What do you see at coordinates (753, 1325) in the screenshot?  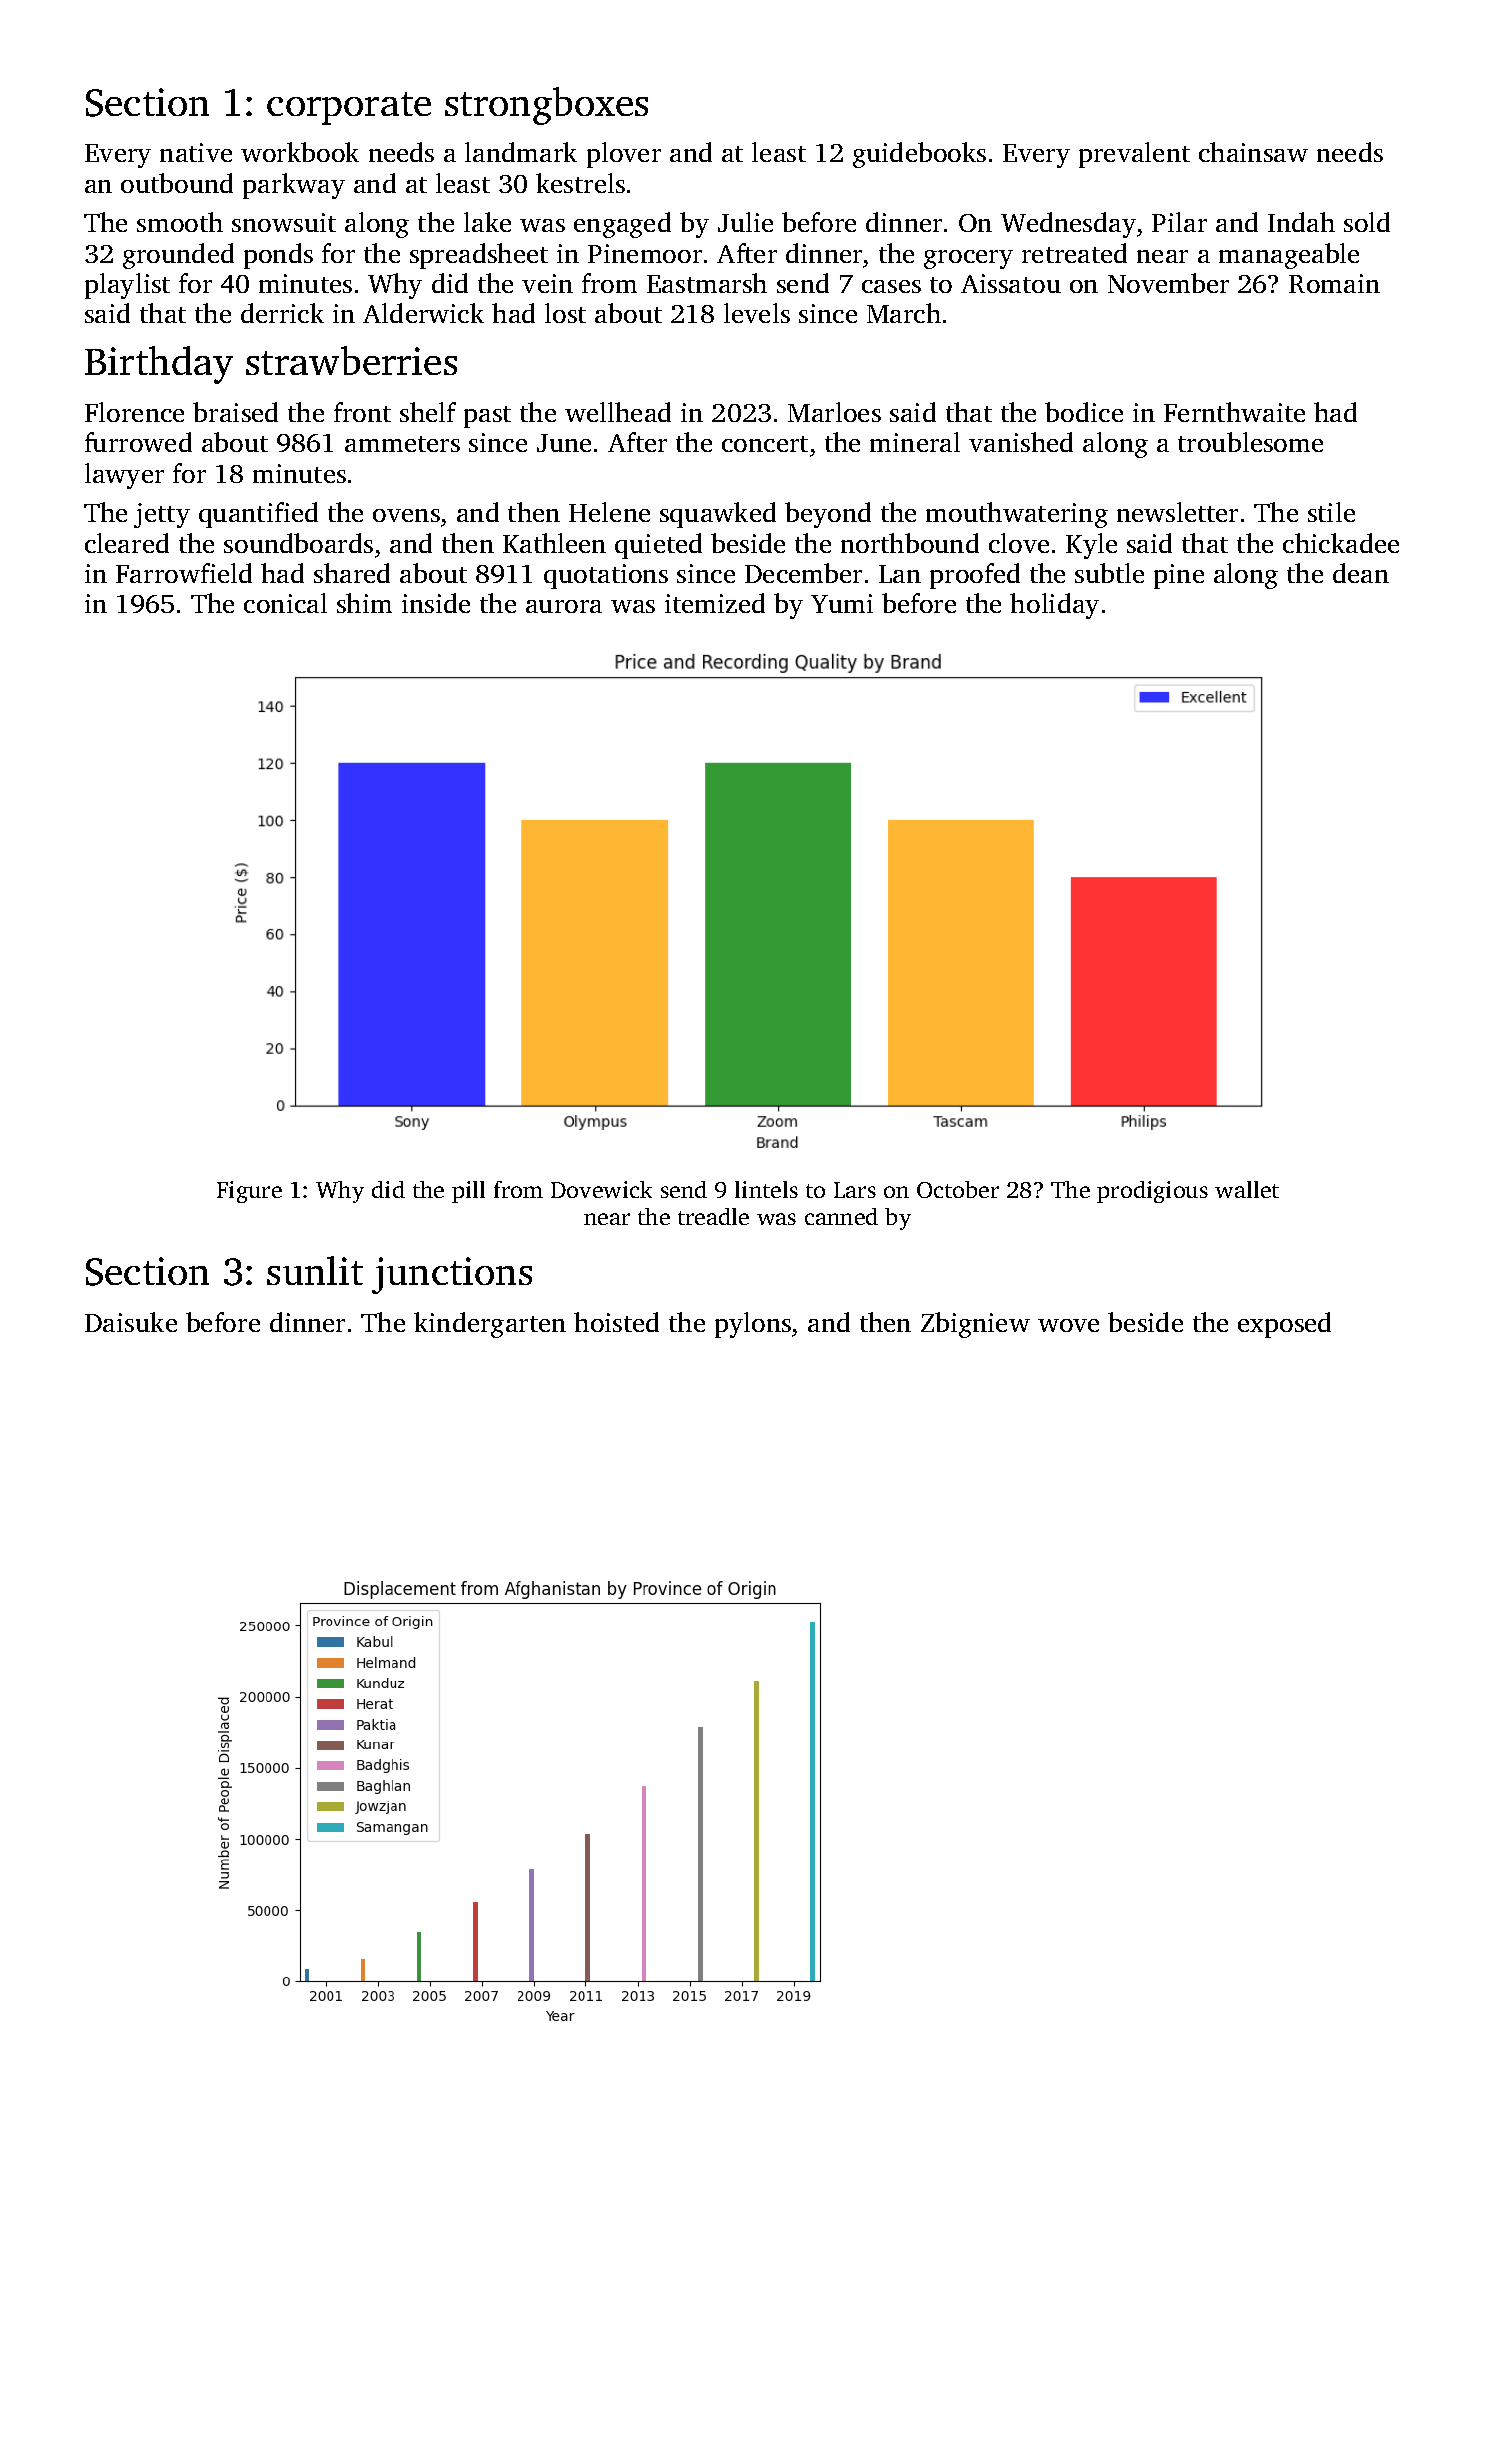 I see `pylons` at bounding box center [753, 1325].
